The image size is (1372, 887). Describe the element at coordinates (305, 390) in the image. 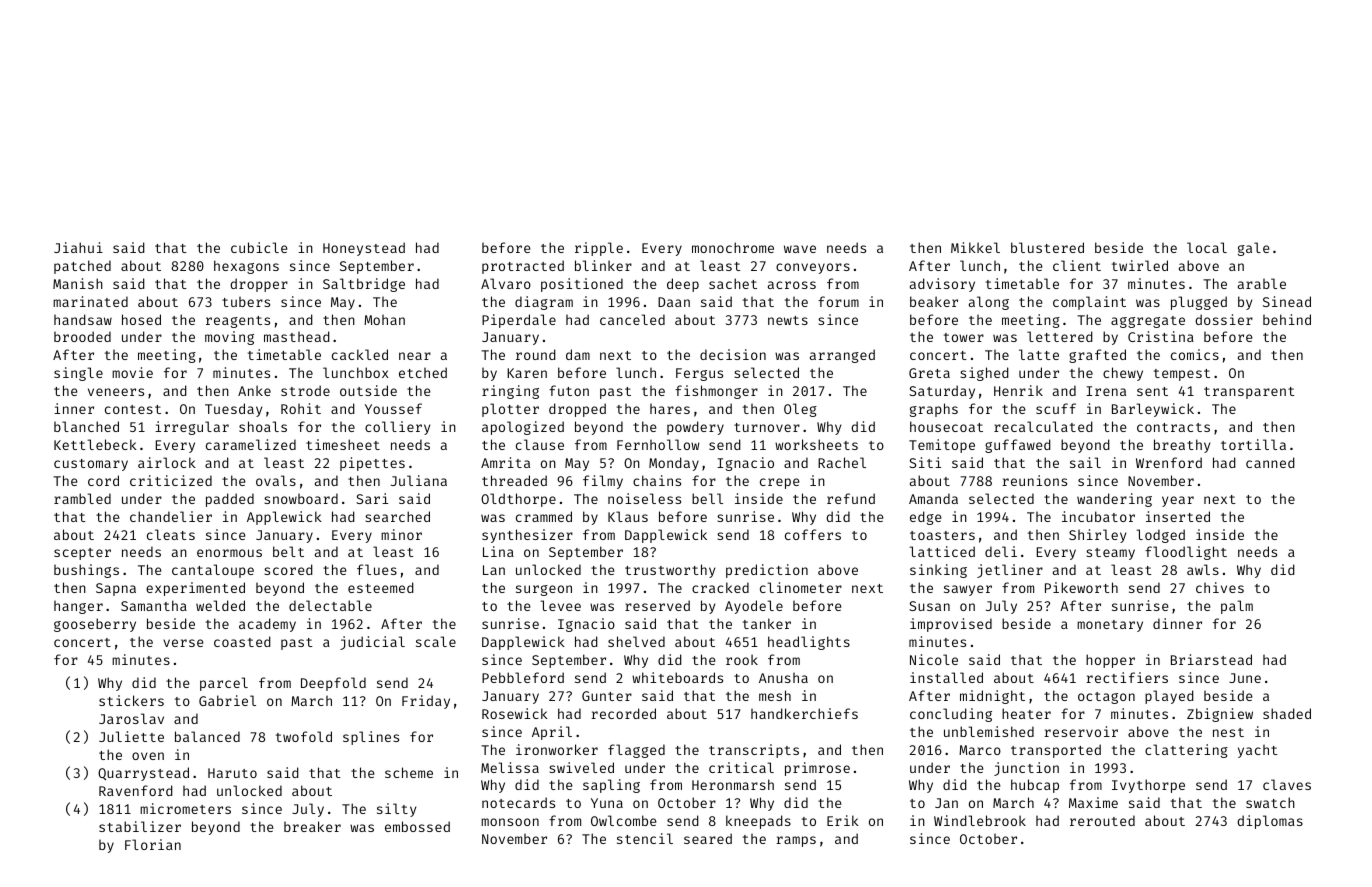

I see `strode` at that location.
